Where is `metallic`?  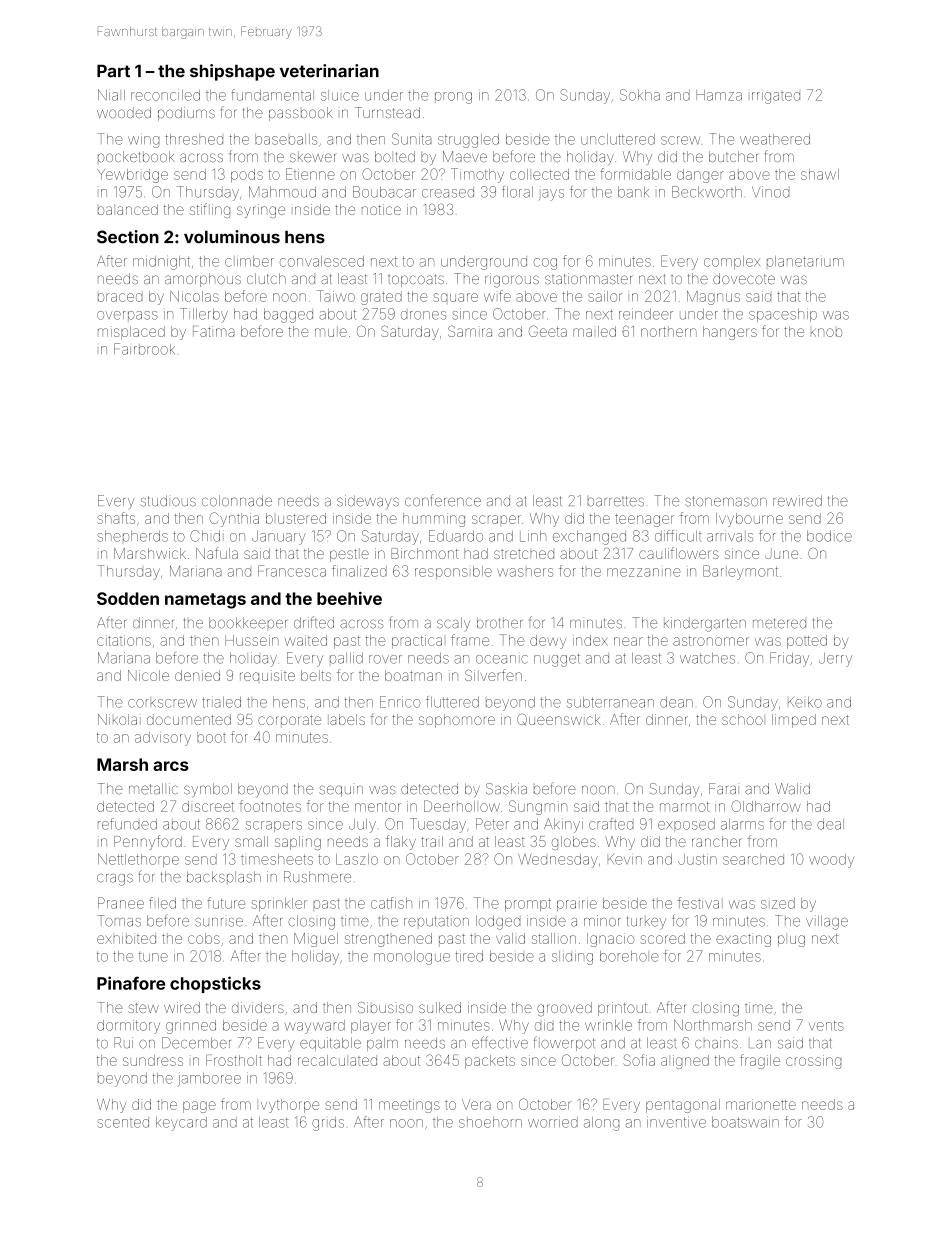
metallic is located at coordinates (153, 789).
